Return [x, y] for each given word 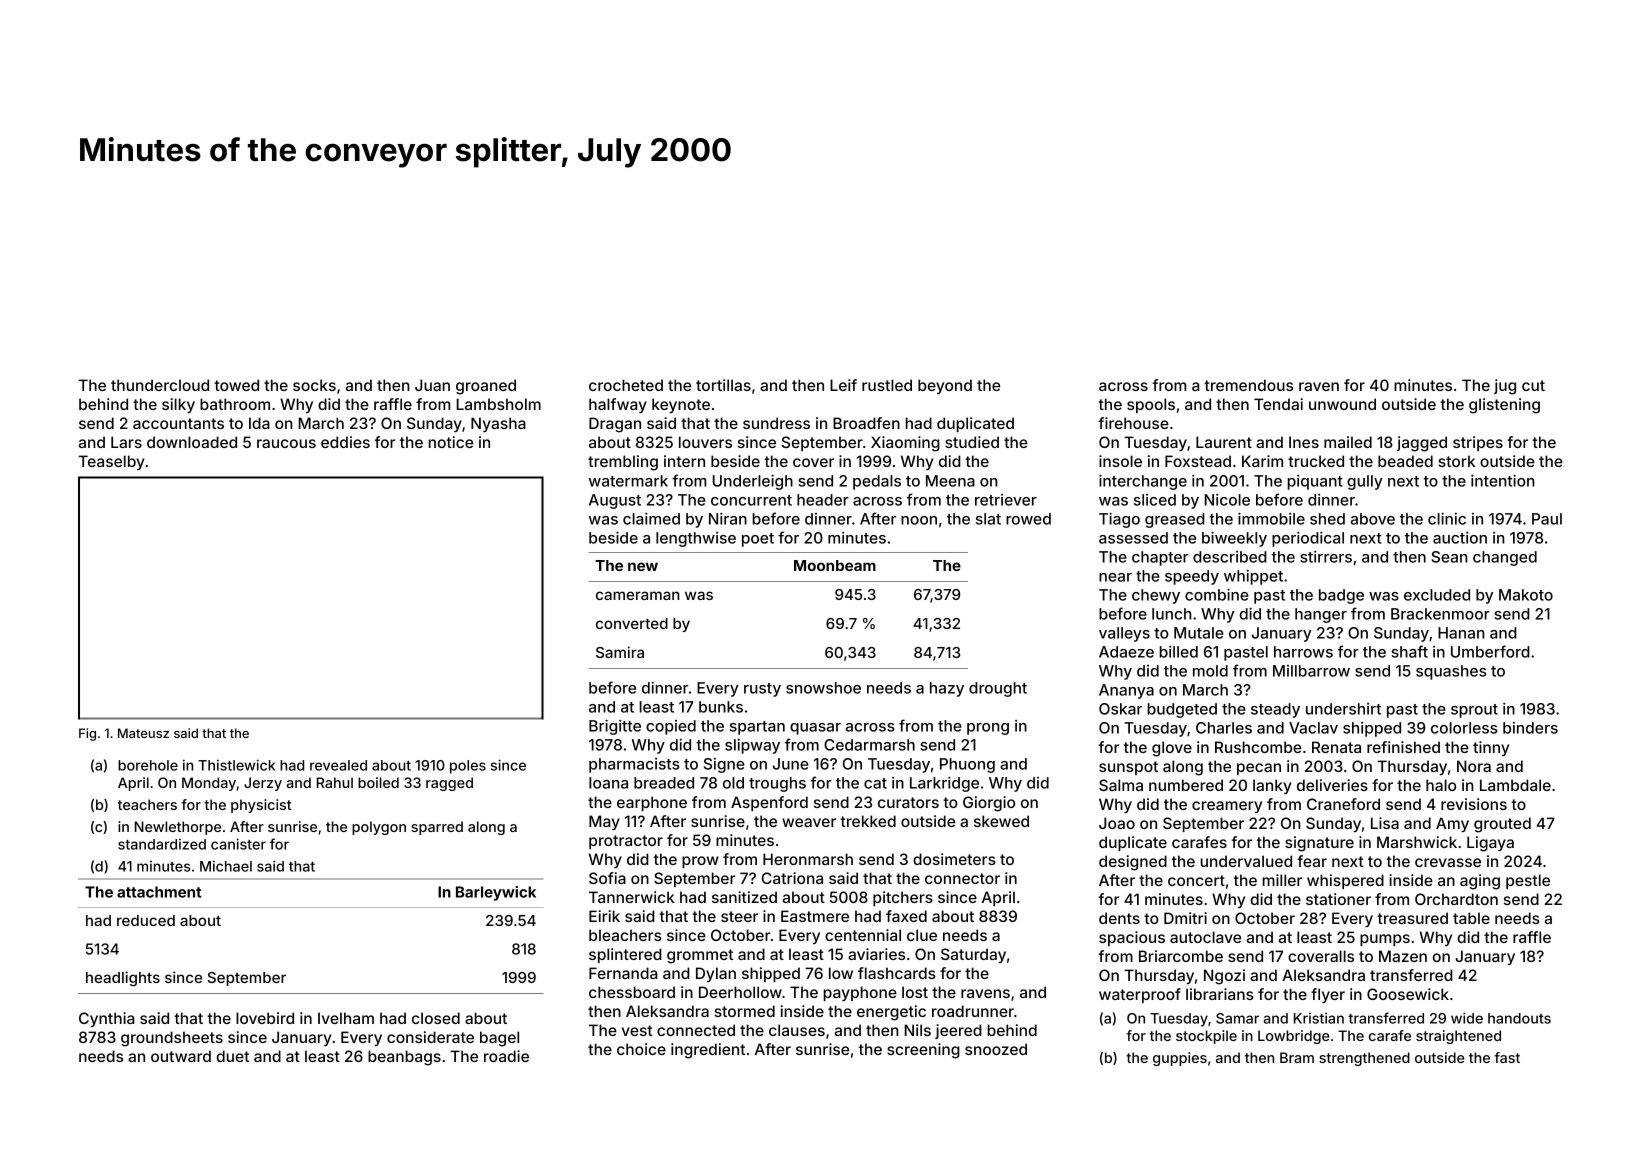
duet [232, 1056]
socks [314, 385]
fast [1507, 1057]
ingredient [708, 1051]
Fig [87, 734]
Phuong [967, 765]
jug [1505, 387]
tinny [1491, 748]
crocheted [626, 385]
